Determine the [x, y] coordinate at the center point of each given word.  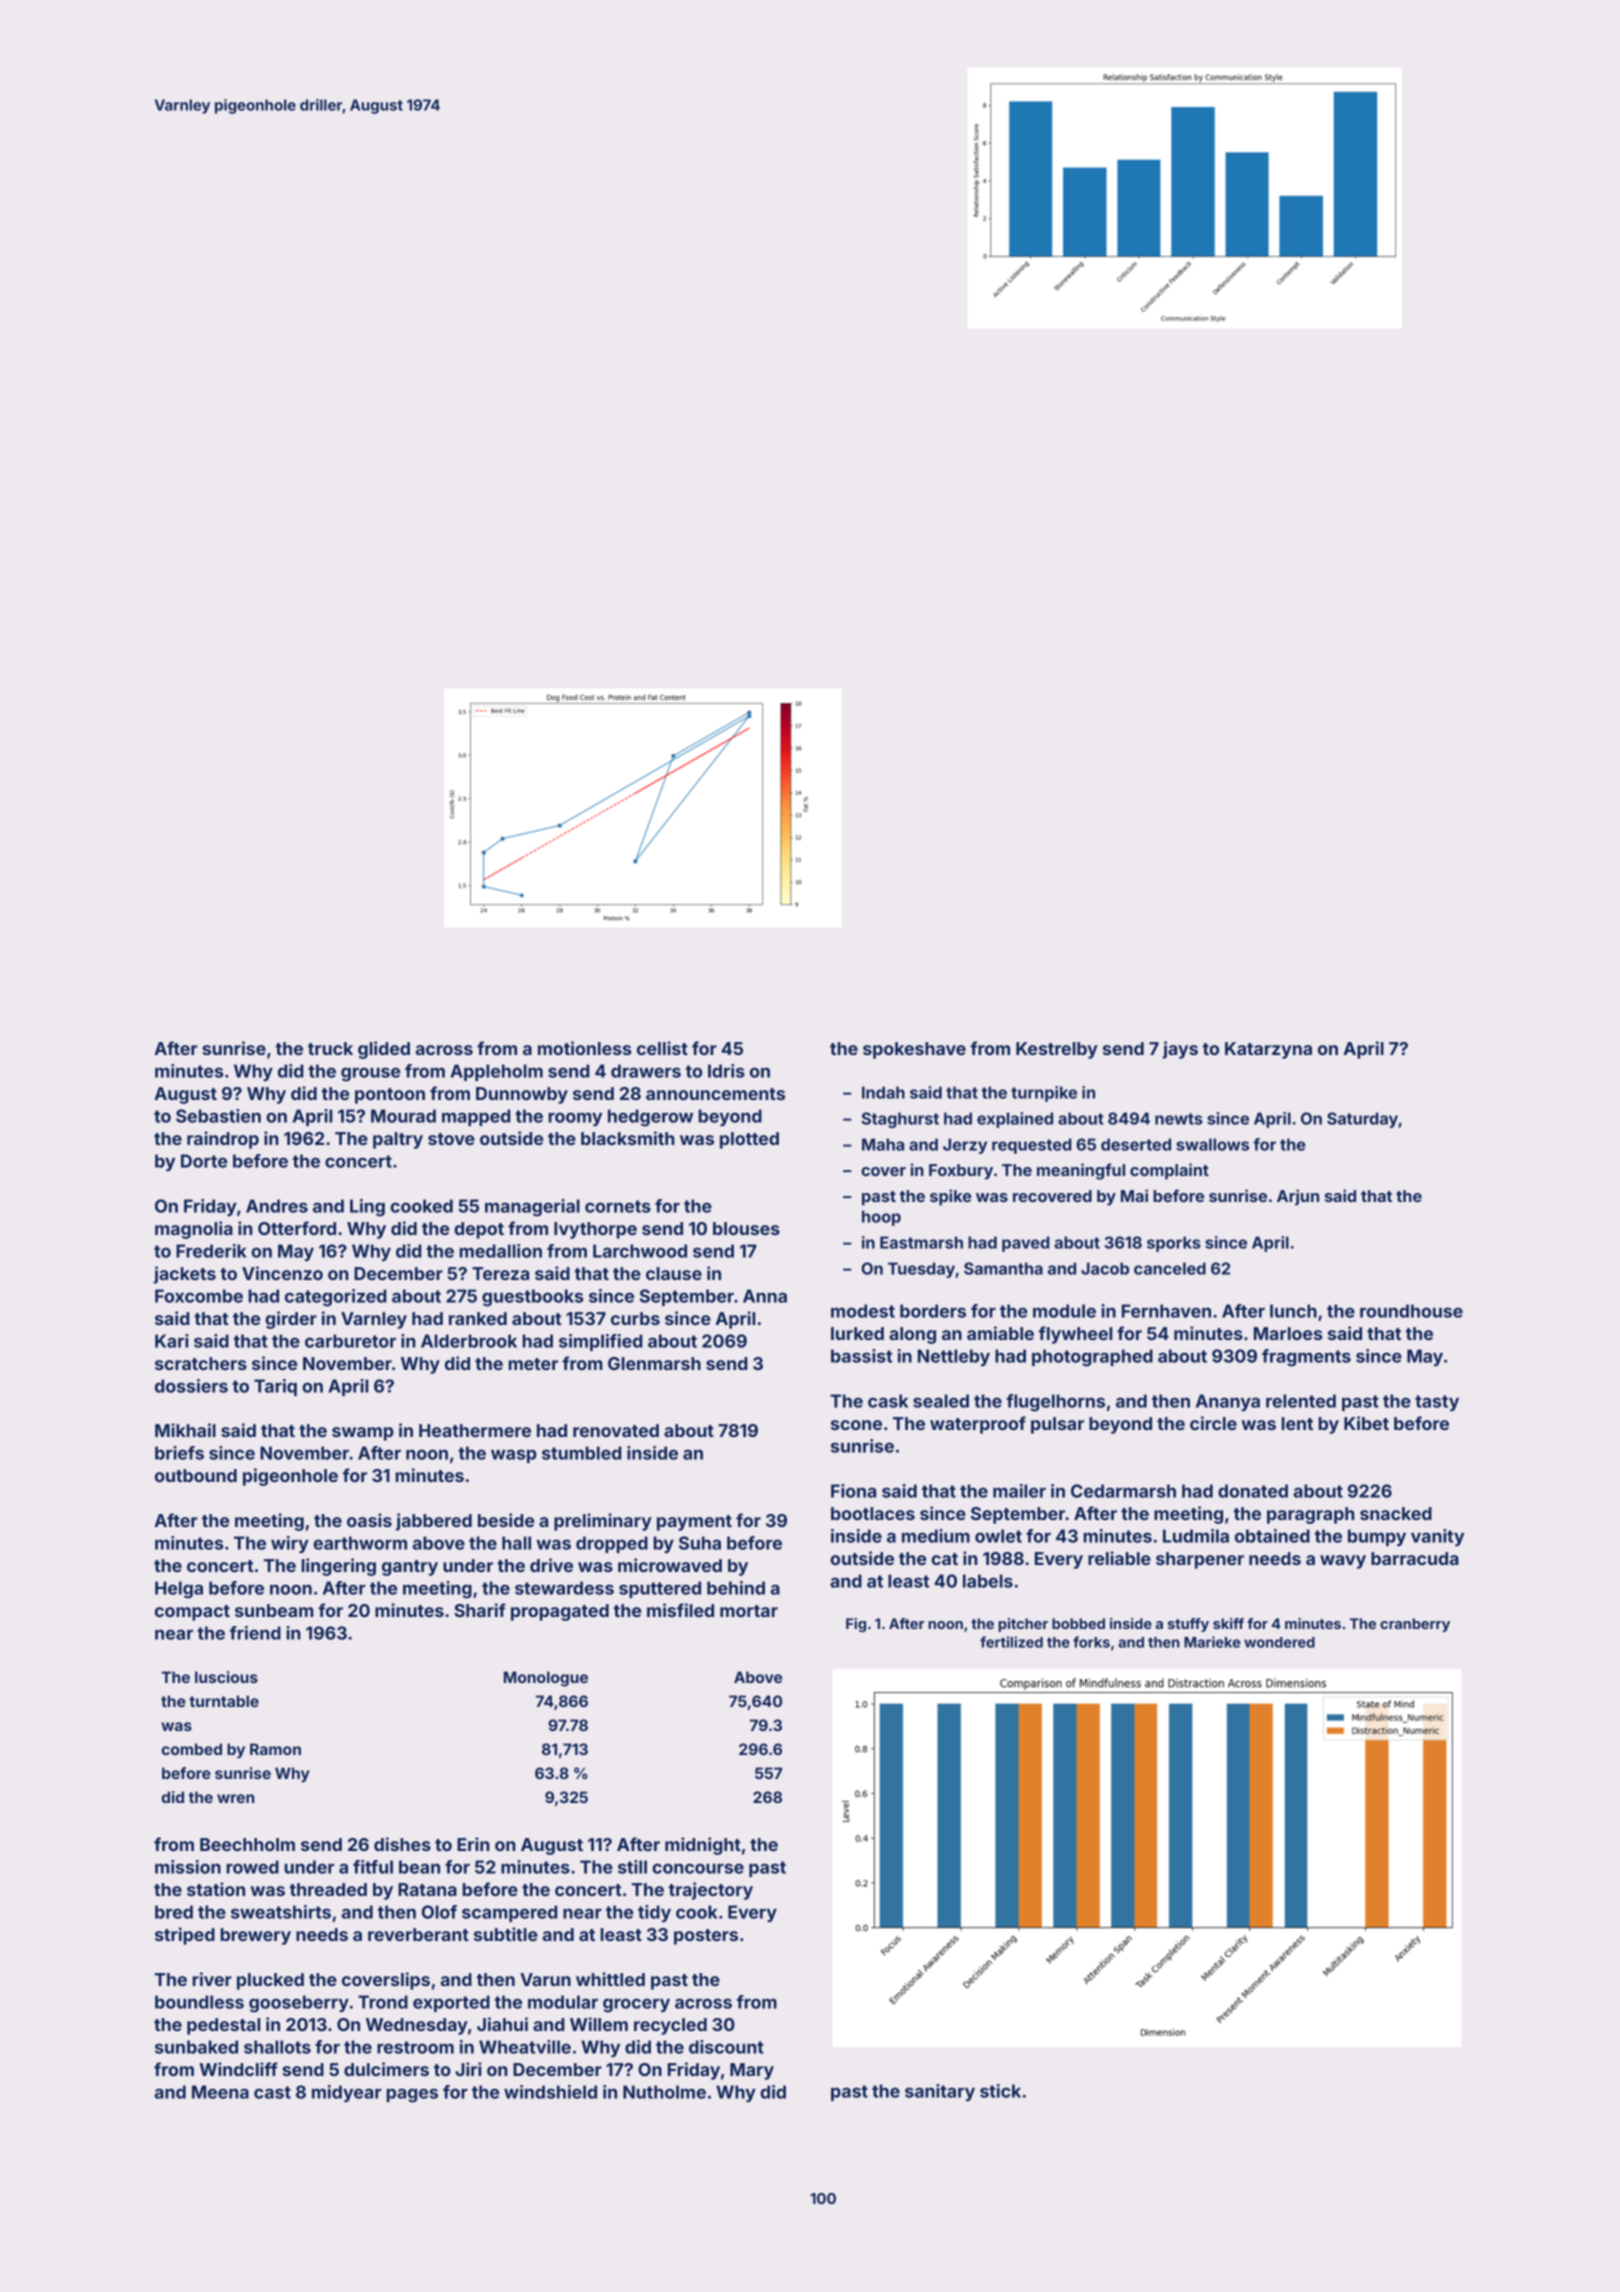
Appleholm [496, 1072]
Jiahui [502, 2024]
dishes [402, 1844]
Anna [765, 1296]
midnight [703, 1846]
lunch [1293, 1311]
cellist [662, 1048]
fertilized [1011, 1642]
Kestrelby [1057, 1050]
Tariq [275, 1387]
